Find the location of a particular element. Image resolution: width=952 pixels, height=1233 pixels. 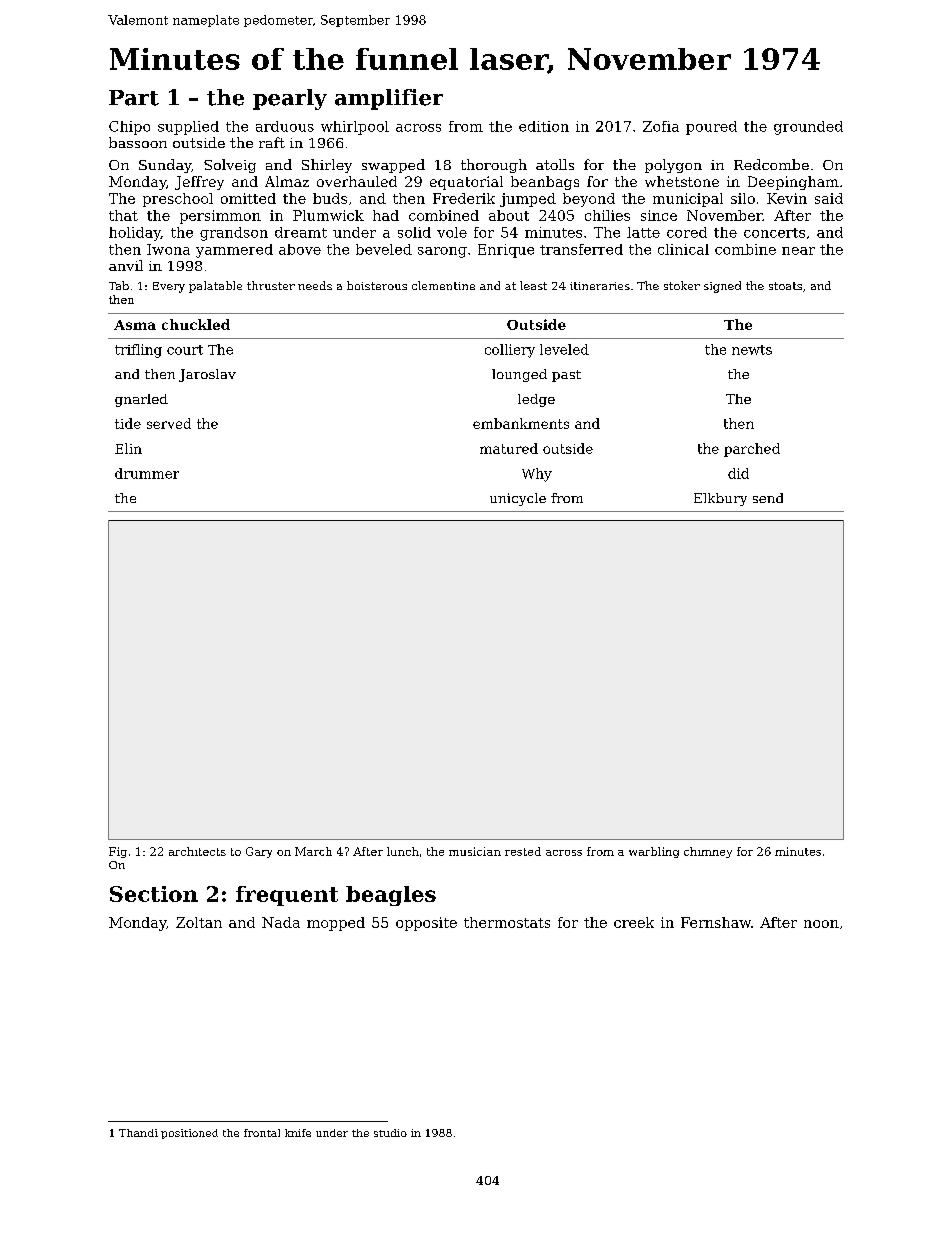

thermostats is located at coordinates (507, 922).
